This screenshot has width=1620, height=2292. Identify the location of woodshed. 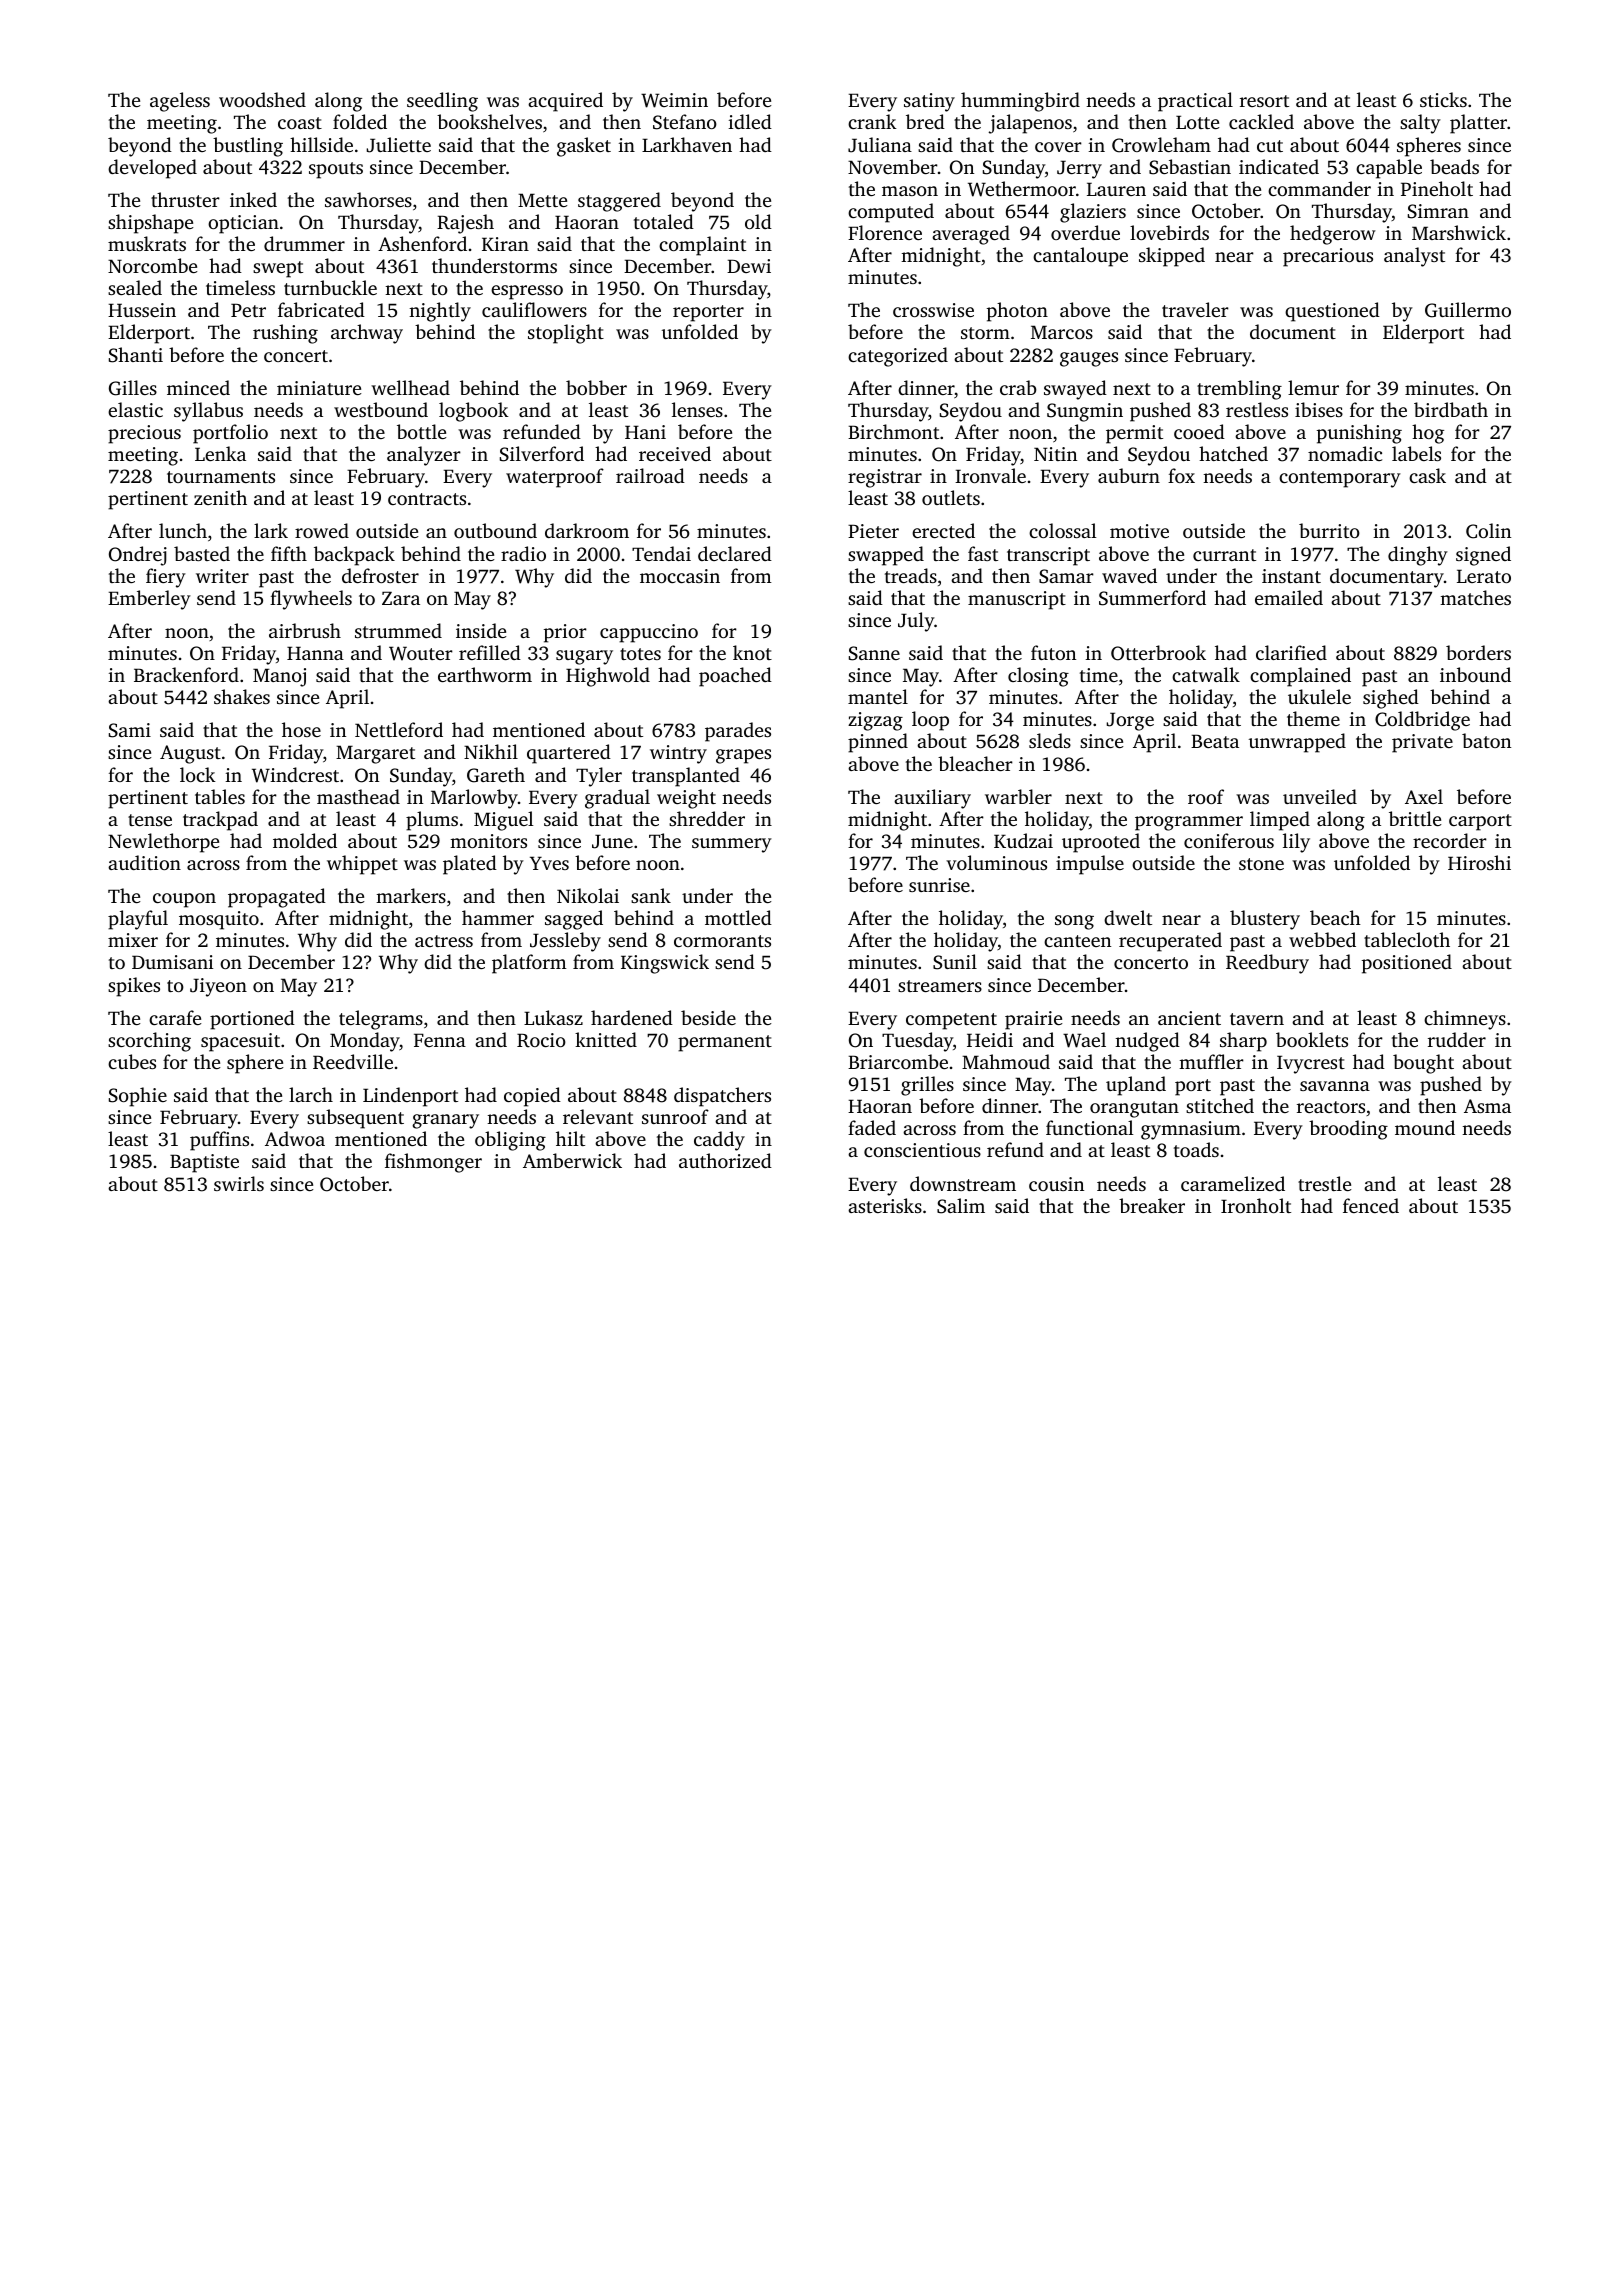
(262, 99).
